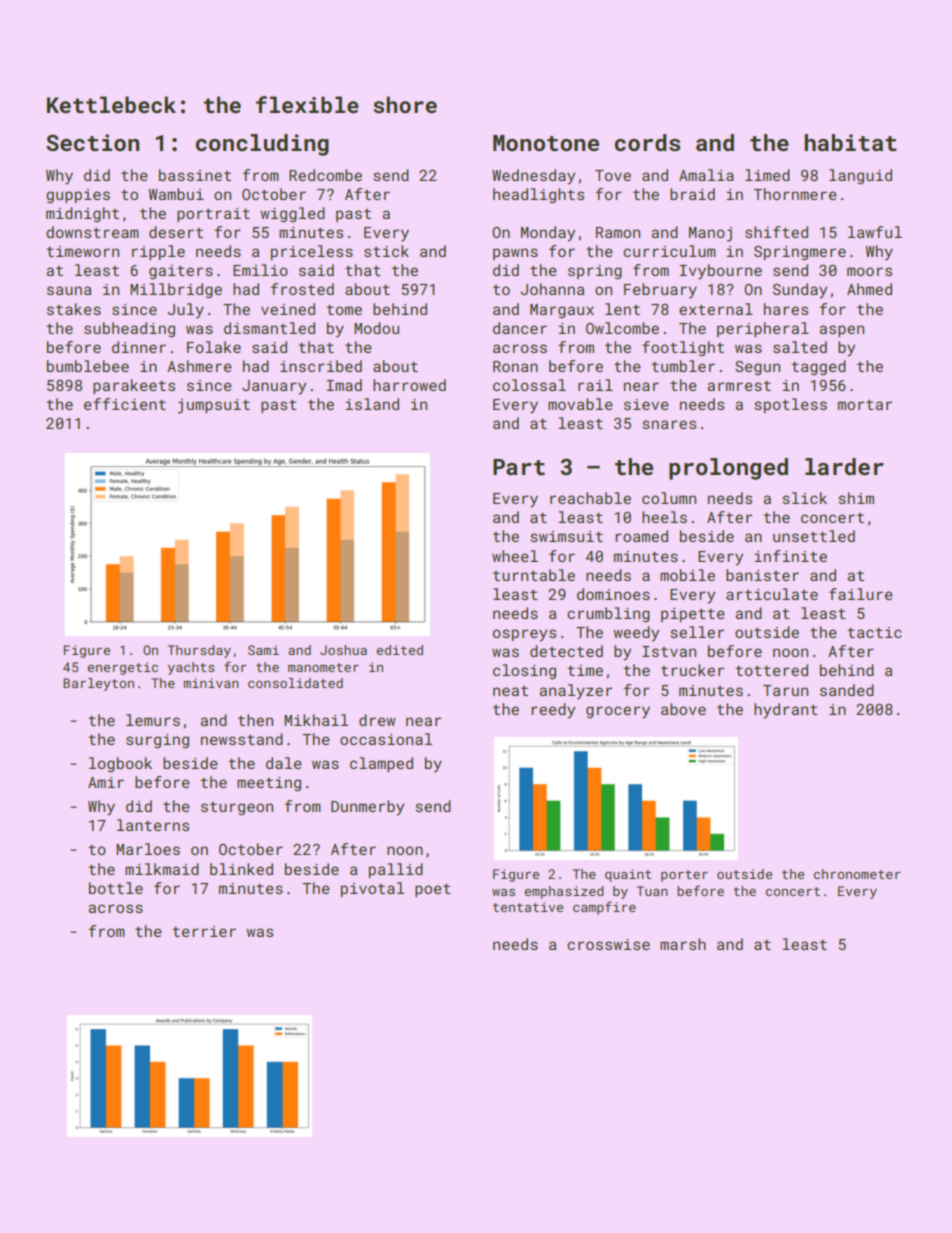 This screenshot has width=952, height=1233. What do you see at coordinates (790, 556) in the screenshot?
I see `infinite` at bounding box center [790, 556].
